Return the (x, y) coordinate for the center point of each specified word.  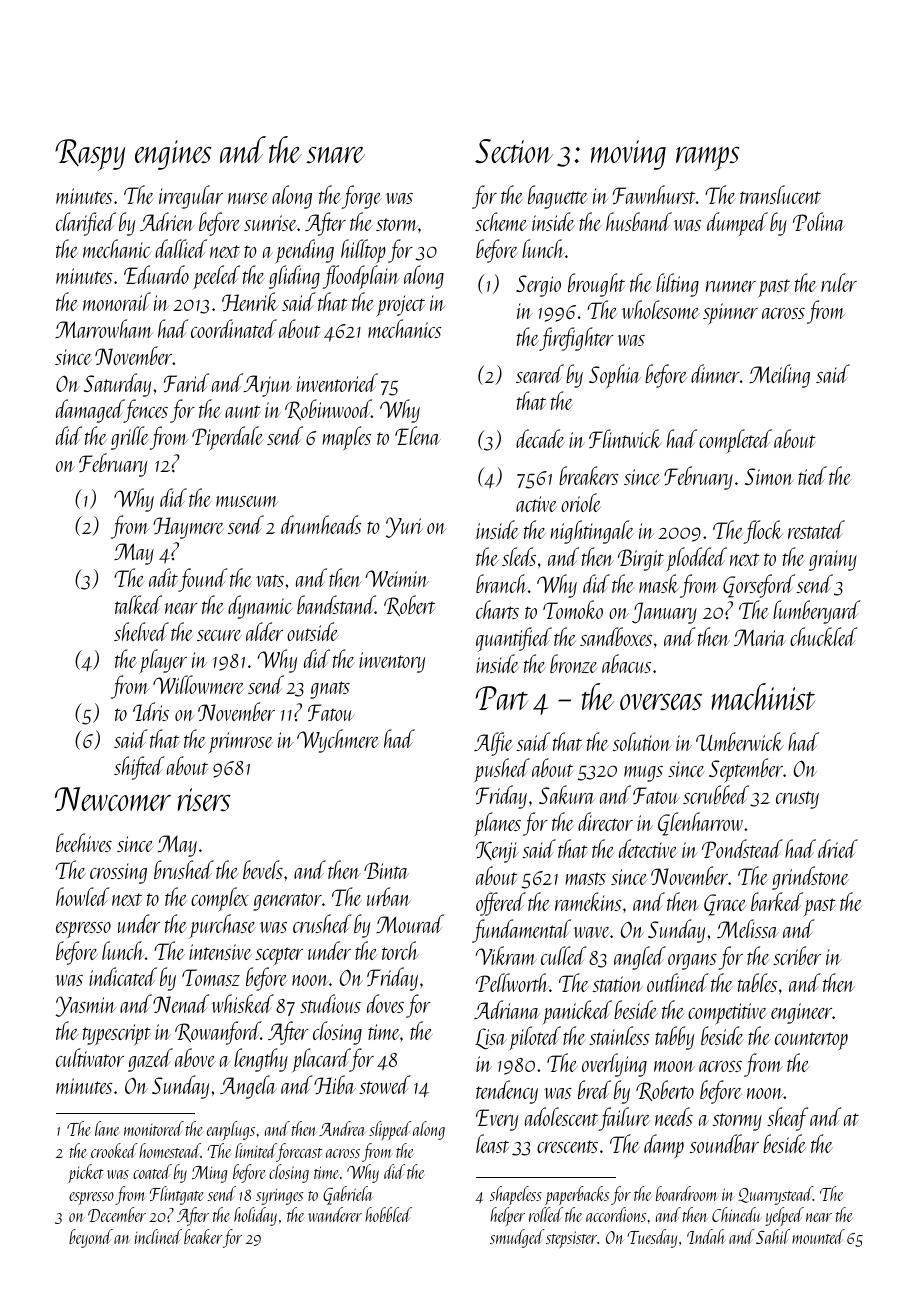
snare (335, 155)
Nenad (181, 1003)
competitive (727, 1014)
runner (731, 286)
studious (330, 1003)
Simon (769, 476)
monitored (154, 1128)
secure (219, 635)
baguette (558, 197)
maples (346, 438)
